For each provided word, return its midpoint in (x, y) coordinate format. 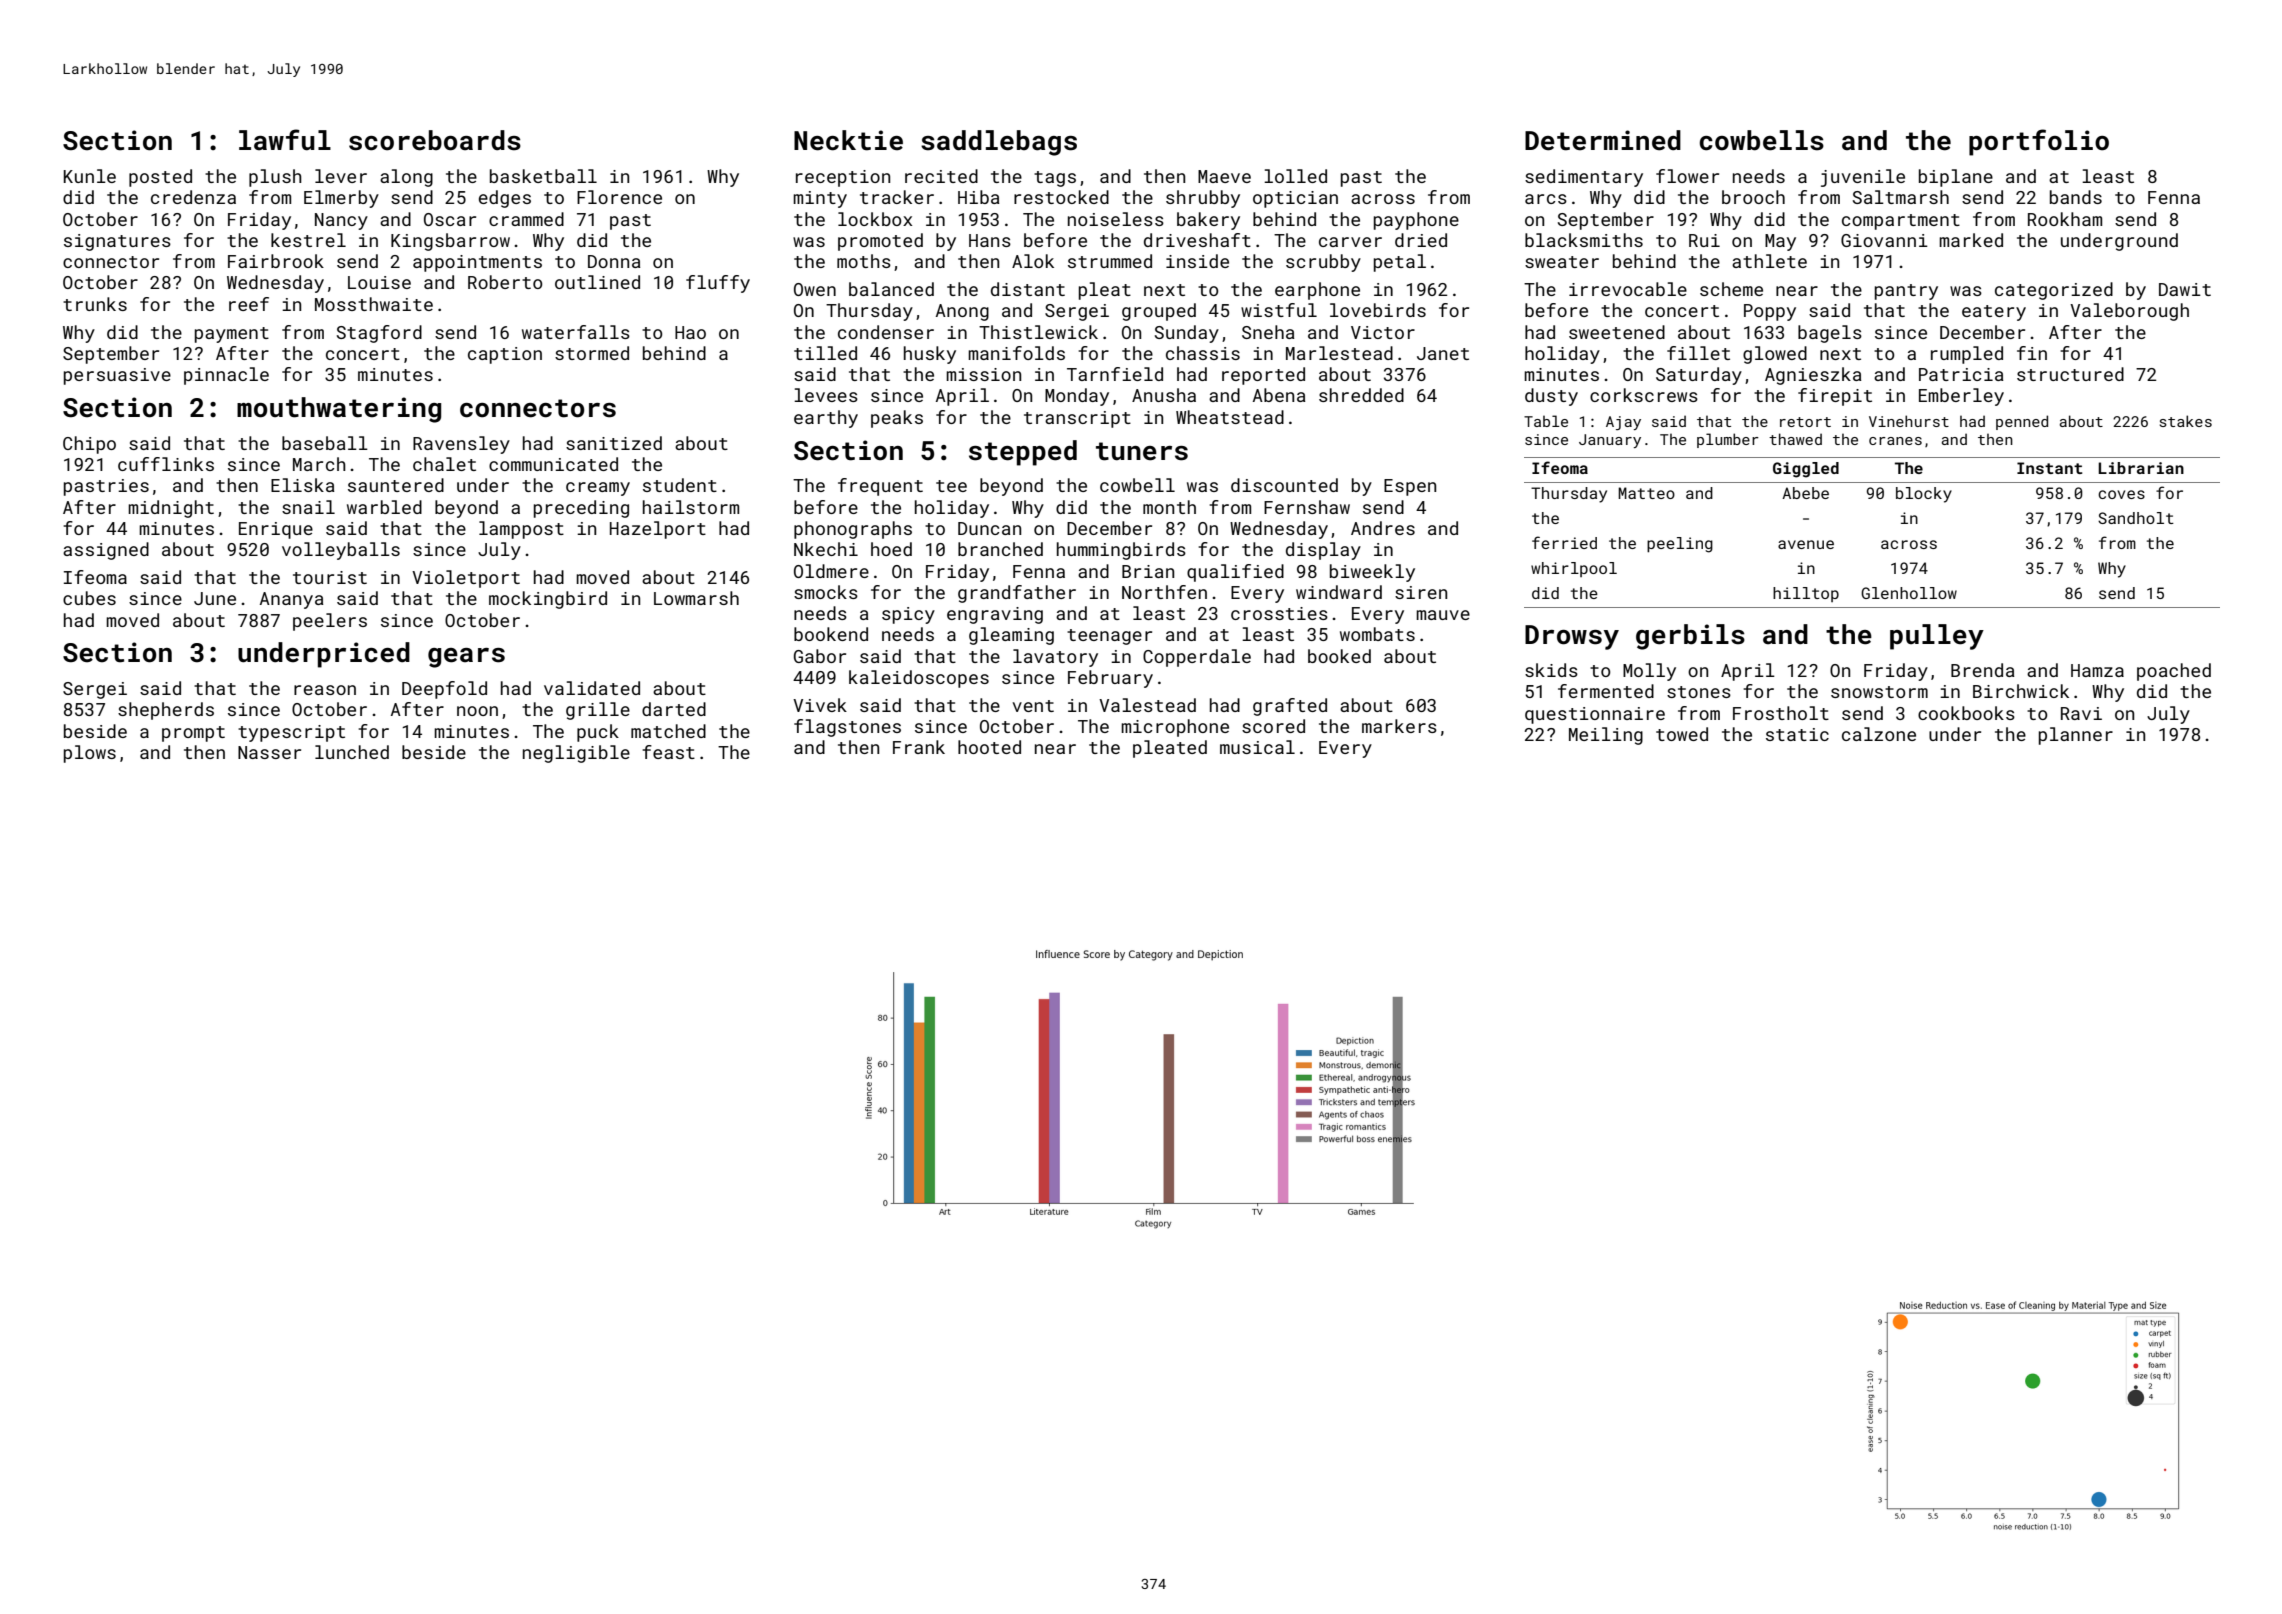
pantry (1906, 292)
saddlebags (999, 143)
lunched (352, 752)
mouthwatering (339, 410)
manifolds (1016, 353)
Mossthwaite (374, 304)
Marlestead (1339, 353)
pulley (1937, 637)
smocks (826, 592)
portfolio (2039, 142)
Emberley (1961, 397)
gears (466, 658)
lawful (285, 140)
